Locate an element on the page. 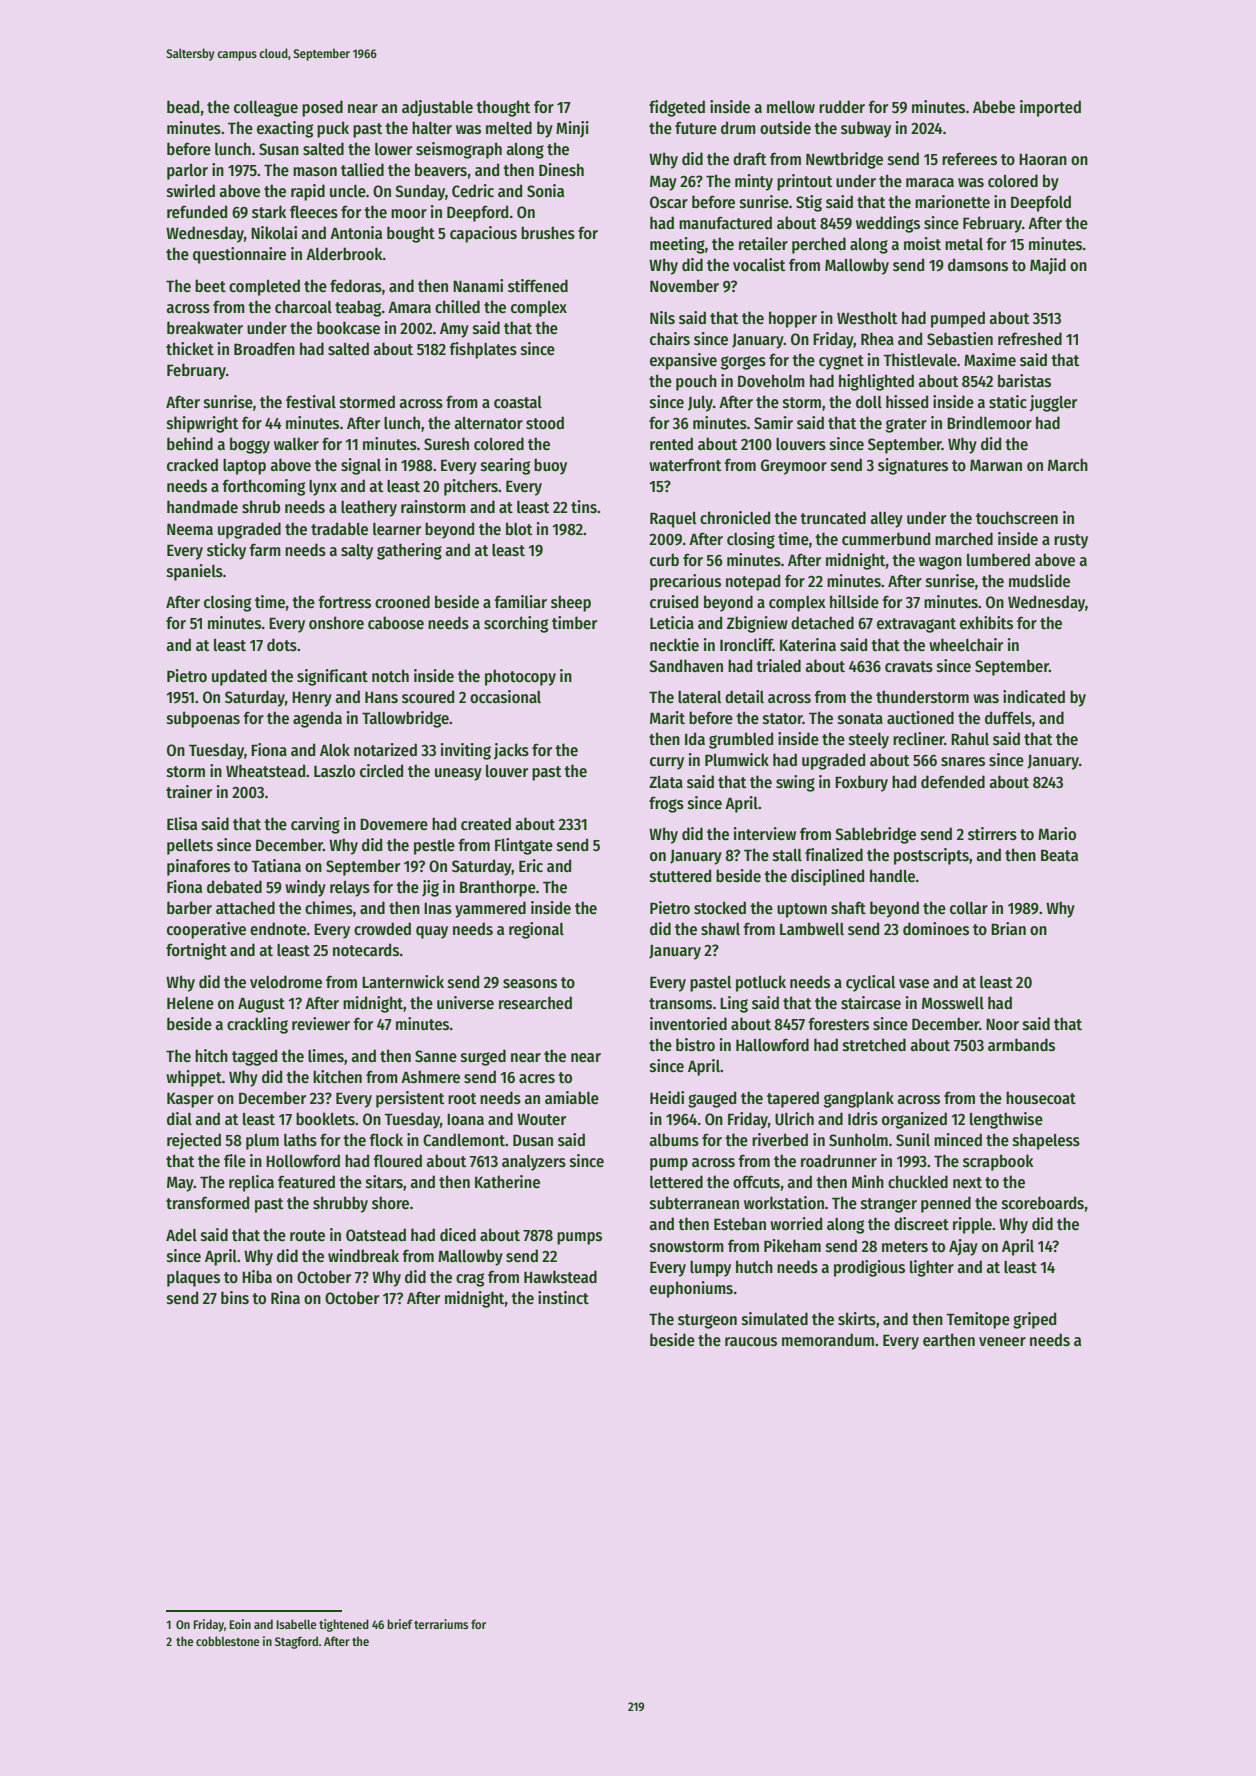  Lanternwick is located at coordinates (403, 981).
